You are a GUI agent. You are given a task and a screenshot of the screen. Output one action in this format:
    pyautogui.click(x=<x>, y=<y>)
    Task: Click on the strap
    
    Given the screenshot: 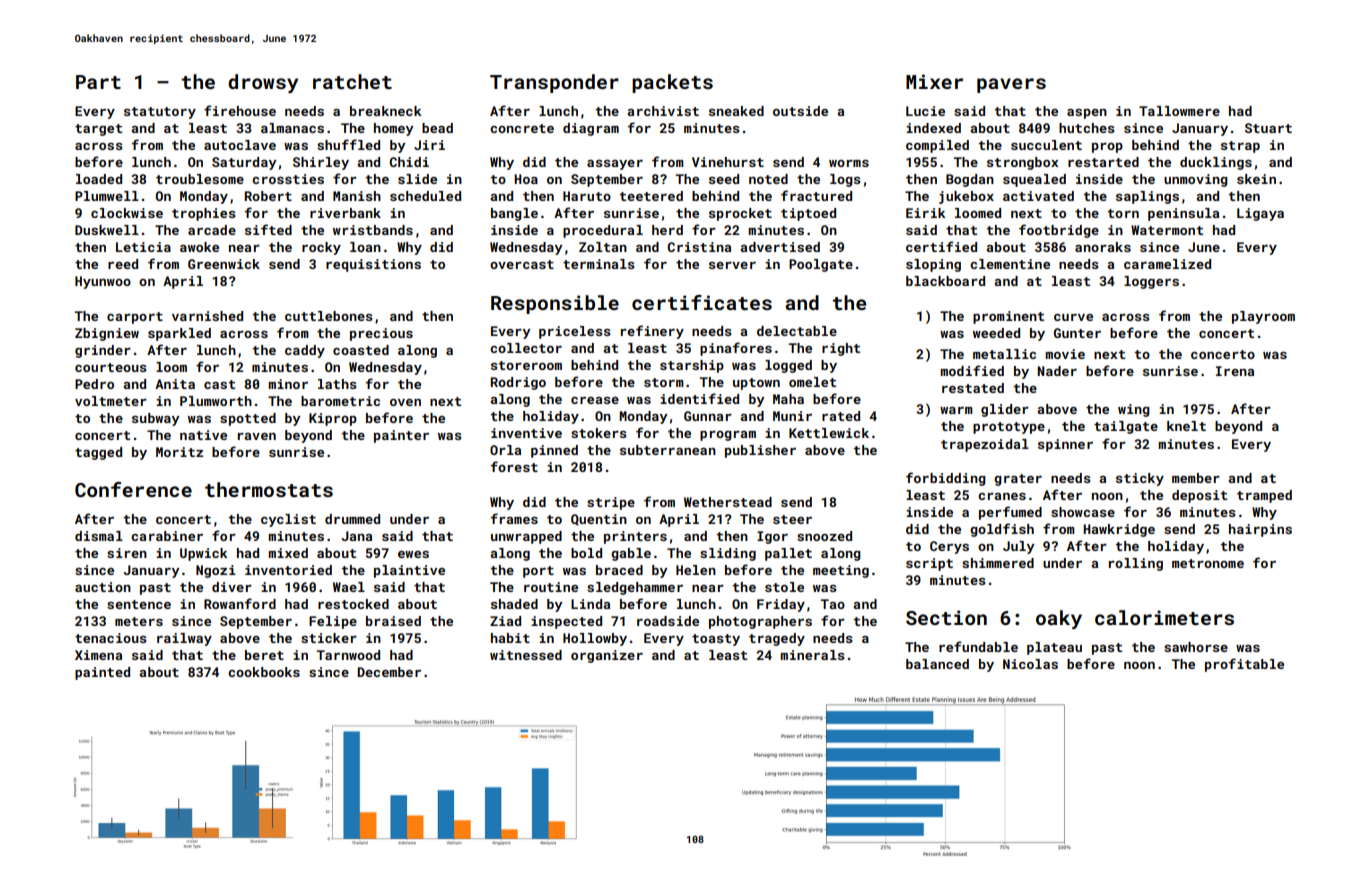 What is the action you would take?
    pyautogui.click(x=1240, y=147)
